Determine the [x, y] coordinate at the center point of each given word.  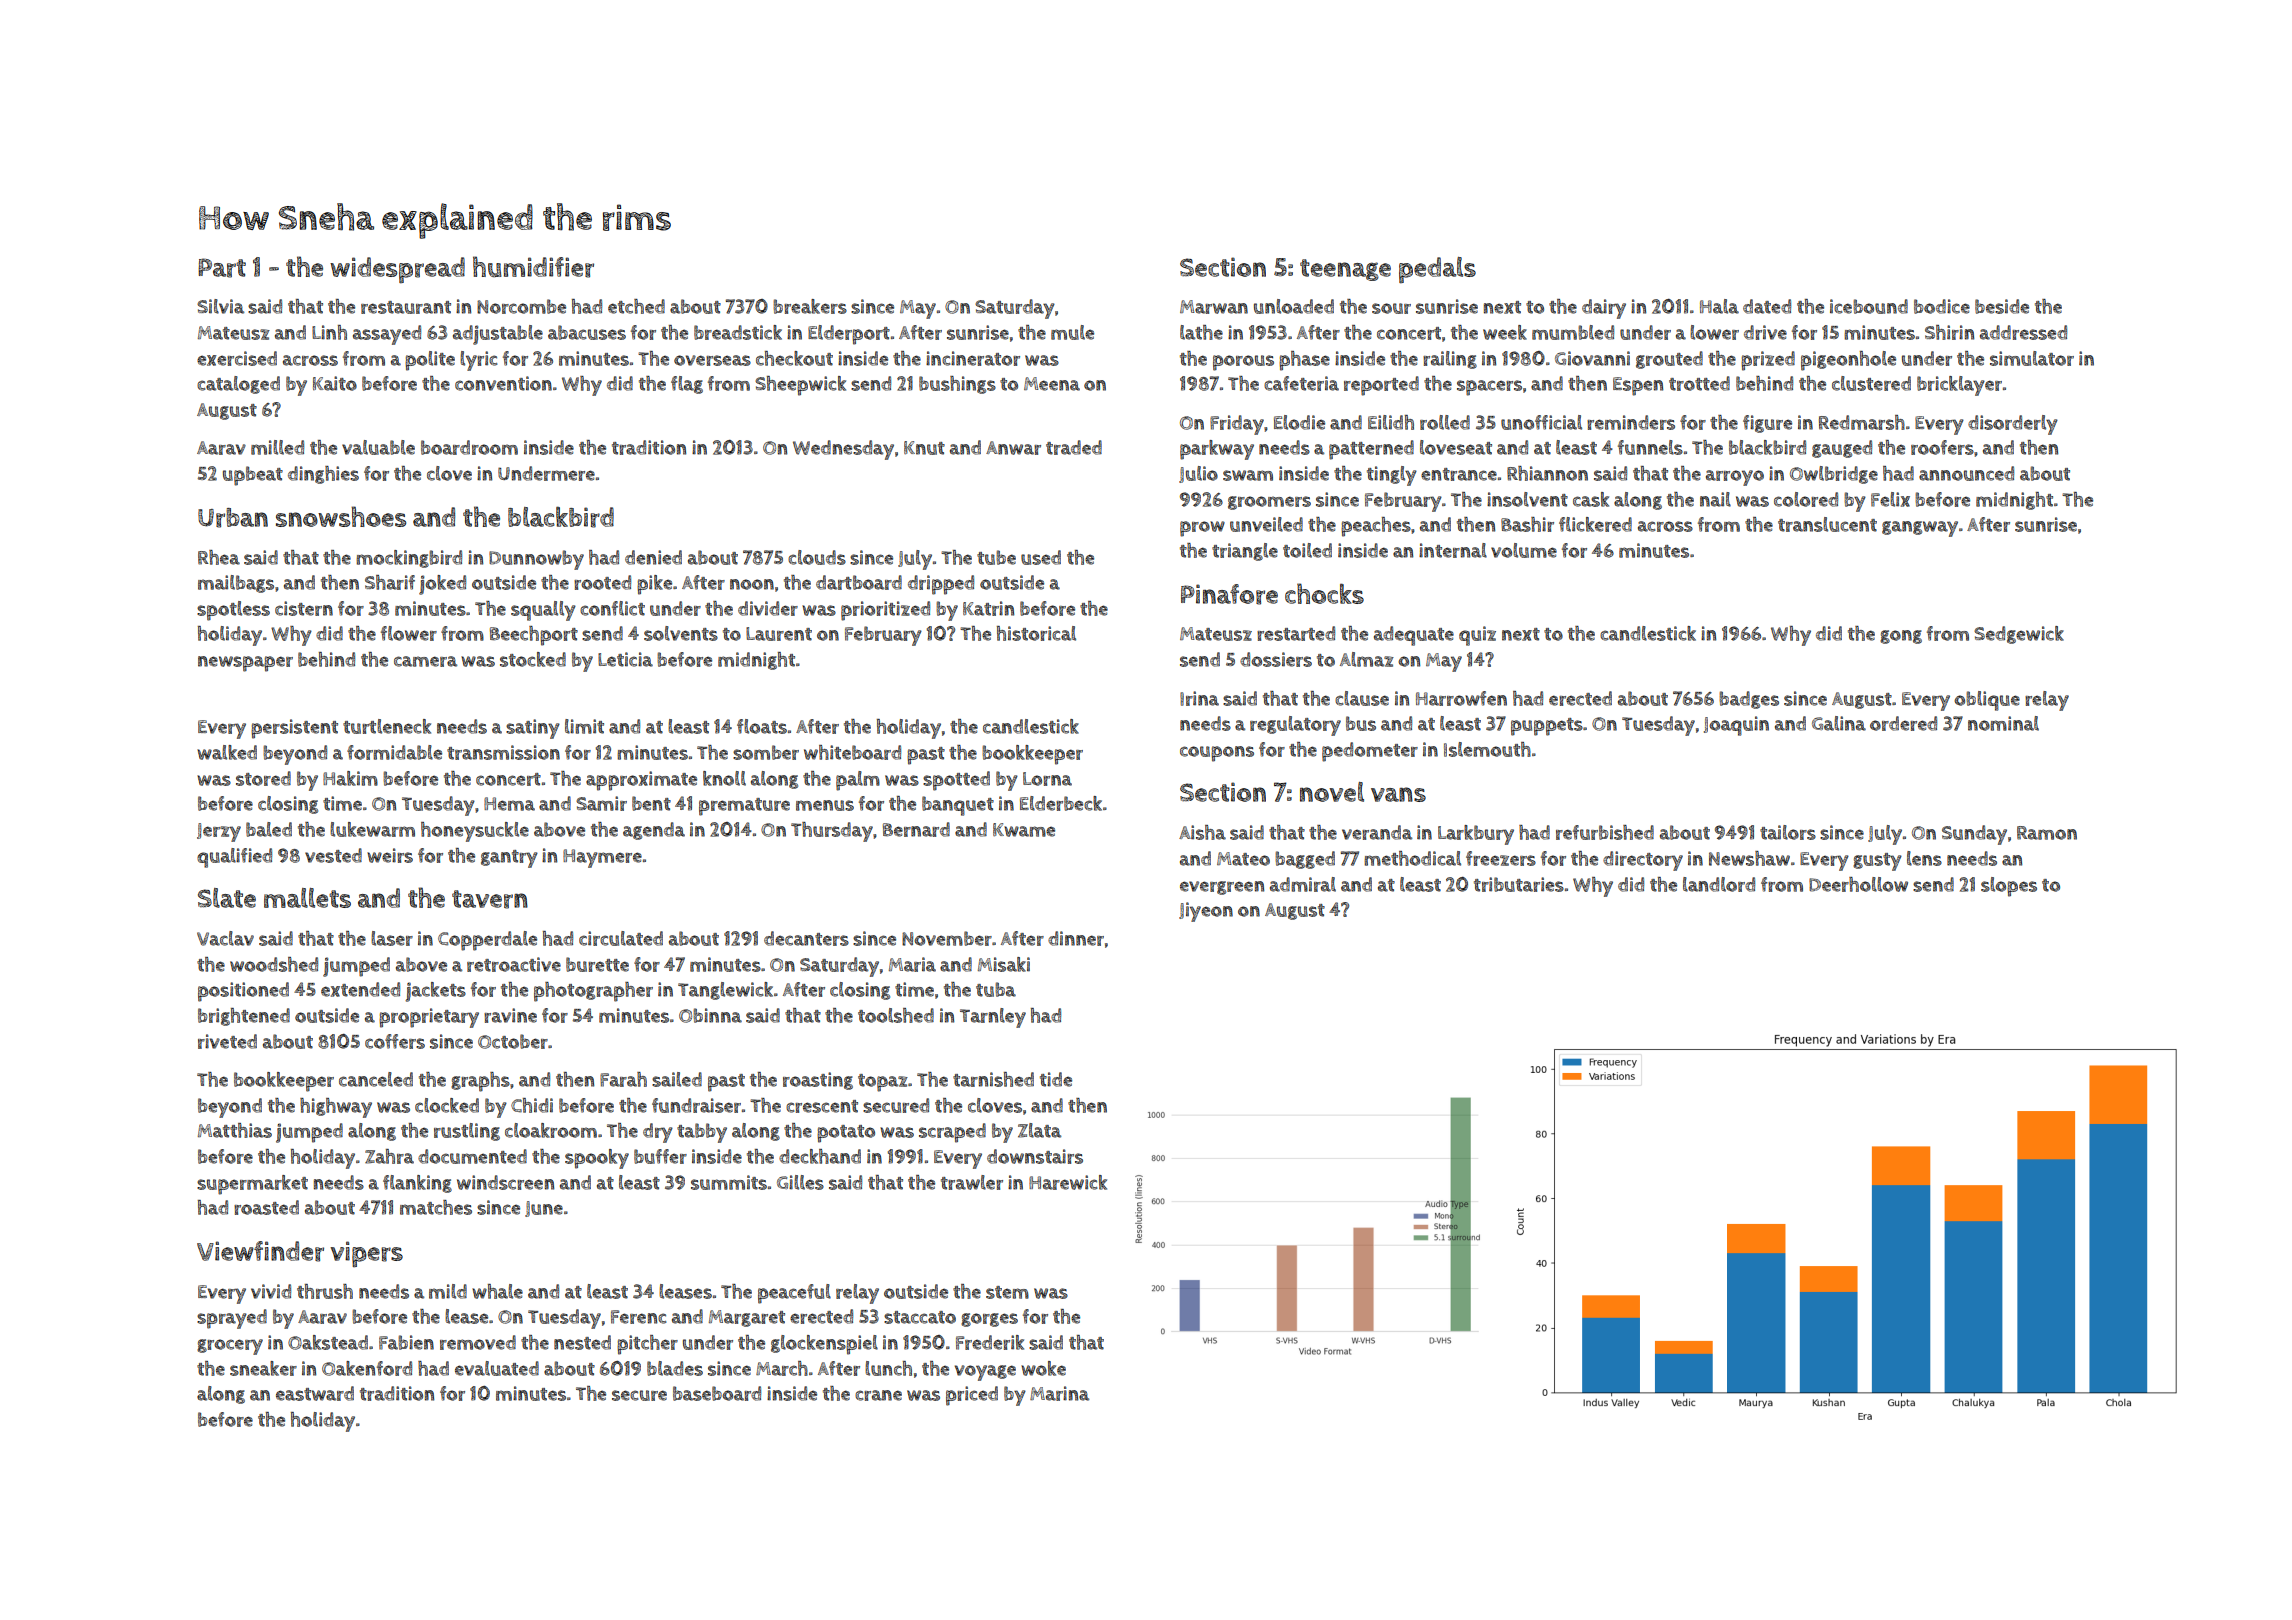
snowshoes [341, 516]
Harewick [1068, 1182]
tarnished [993, 1079]
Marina [1059, 1393]
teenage [1345, 270]
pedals [1437, 270]
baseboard [717, 1393]
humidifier [533, 267]
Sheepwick [800, 386]
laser [392, 938]
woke [1043, 1368]
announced [1966, 473]
